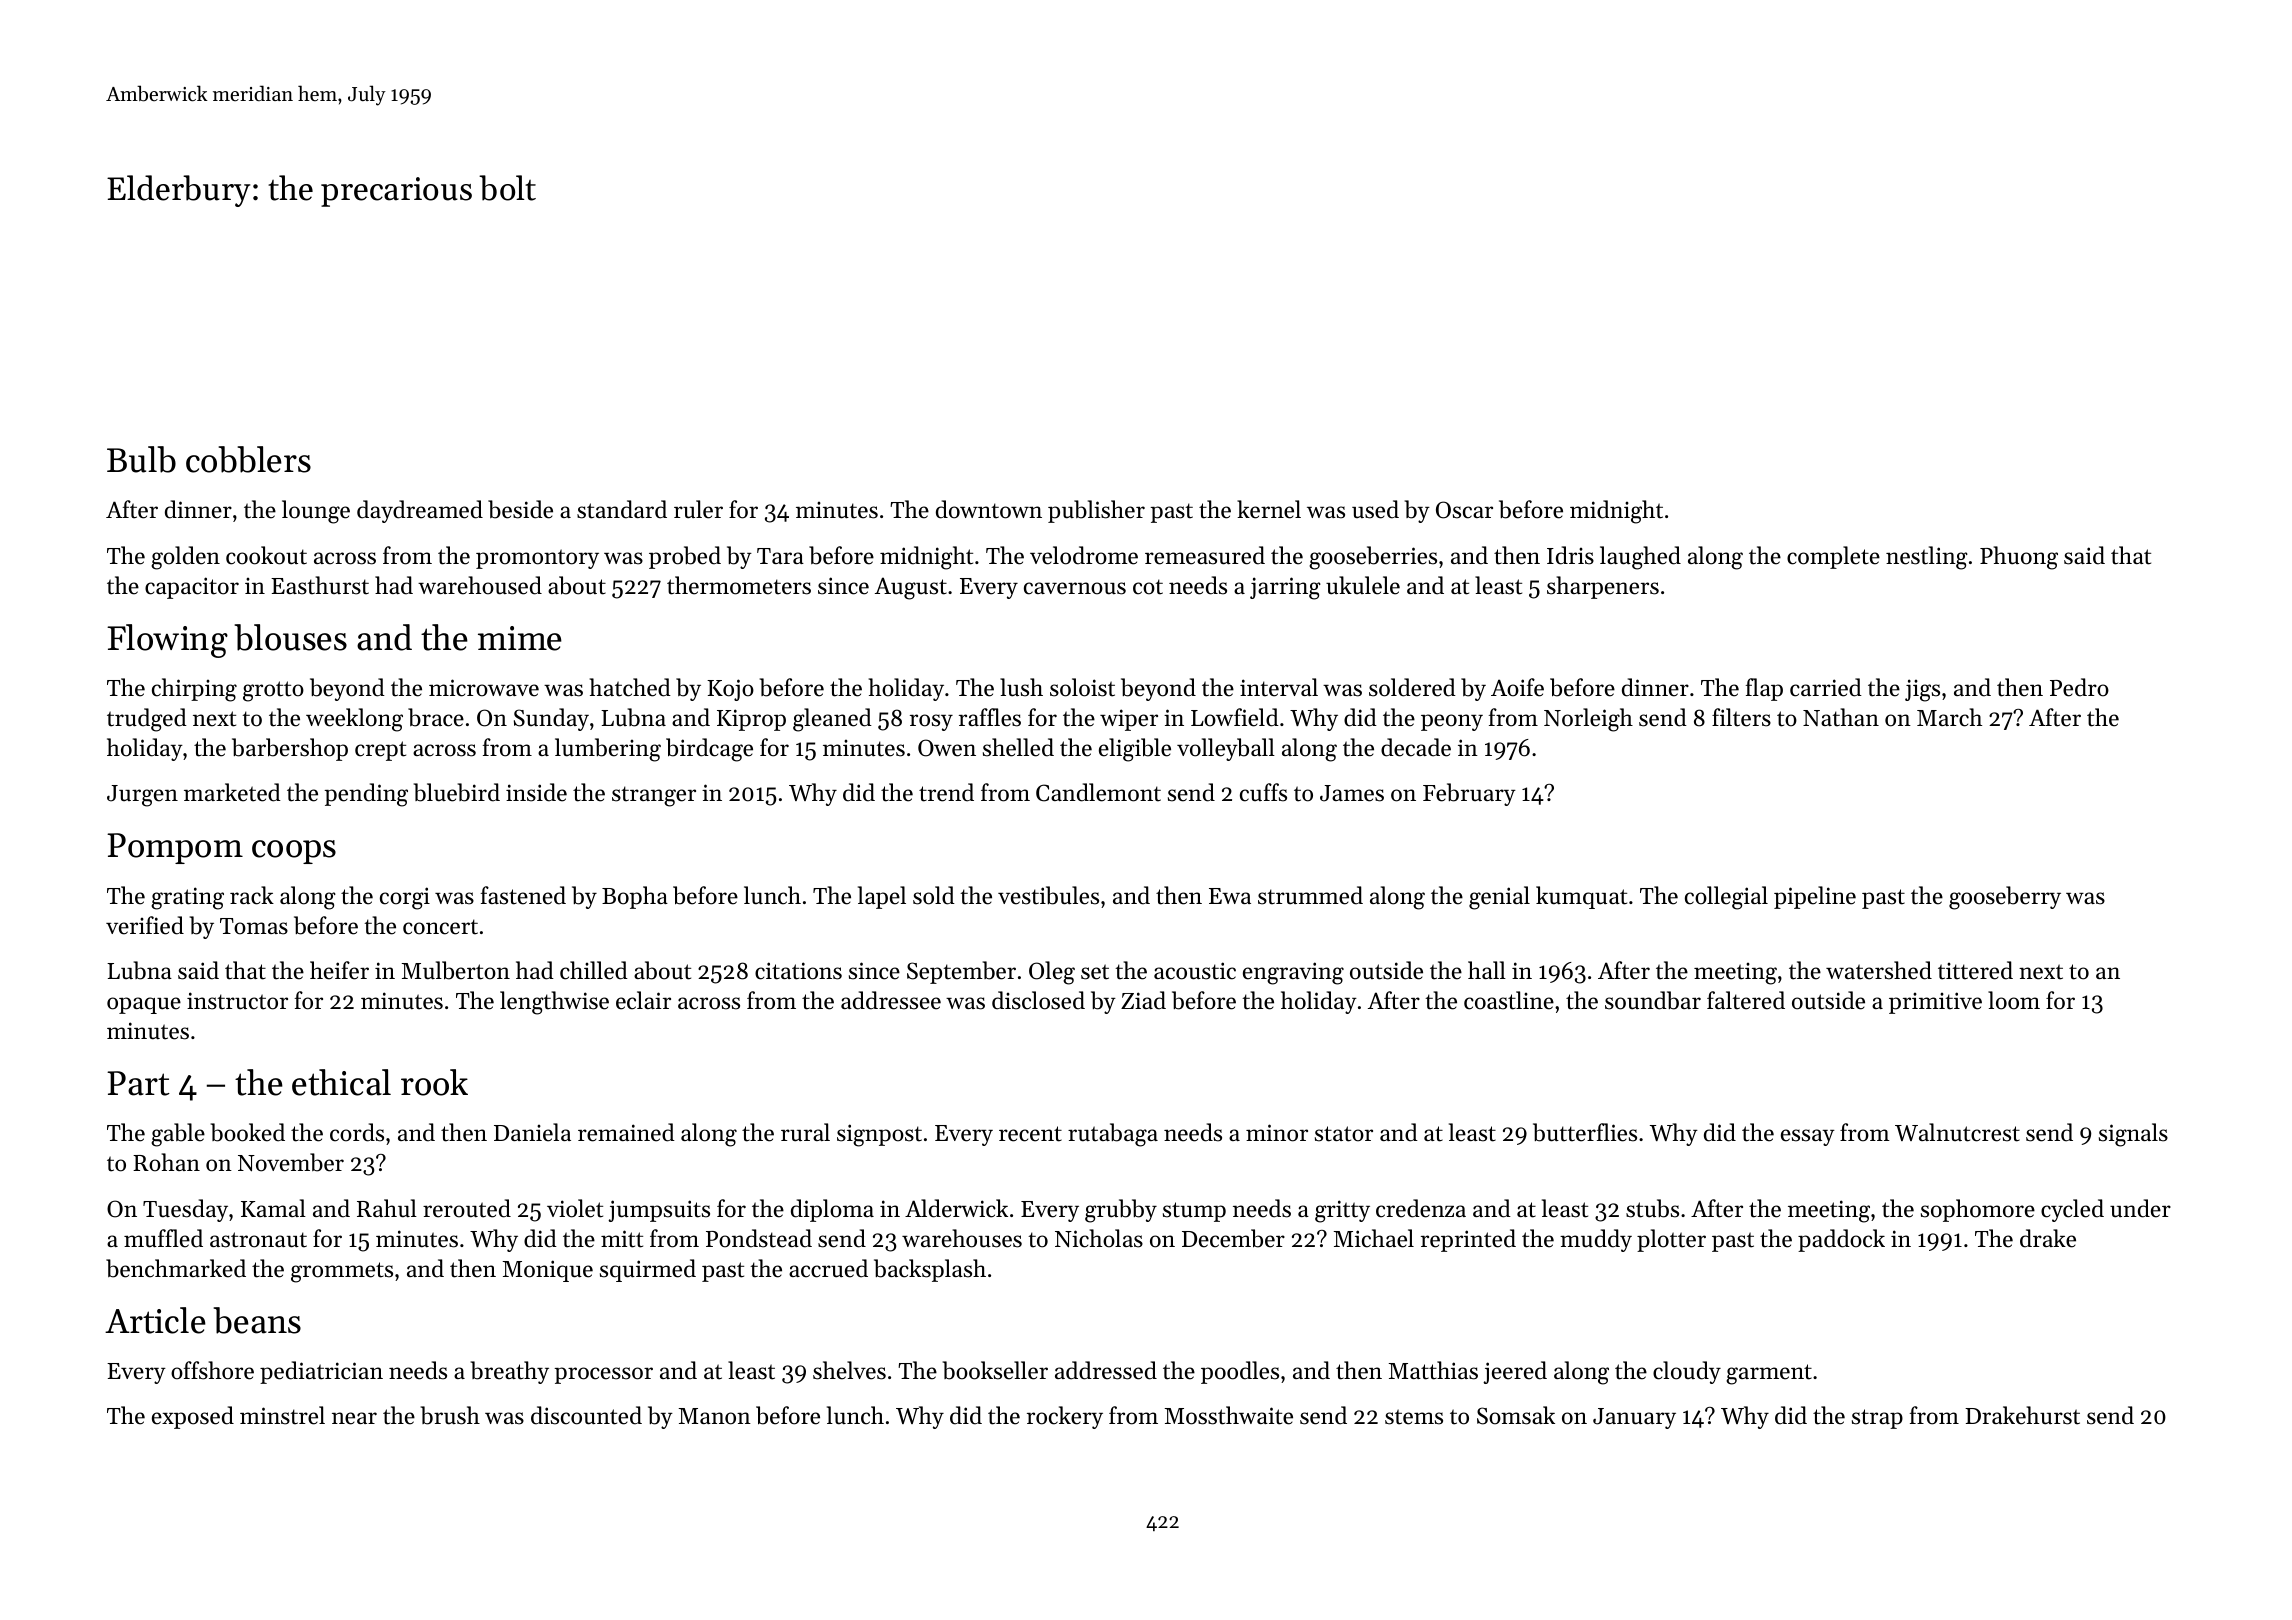  What do you see at coordinates (1433, 1370) in the page?
I see `Matthias` at bounding box center [1433, 1370].
